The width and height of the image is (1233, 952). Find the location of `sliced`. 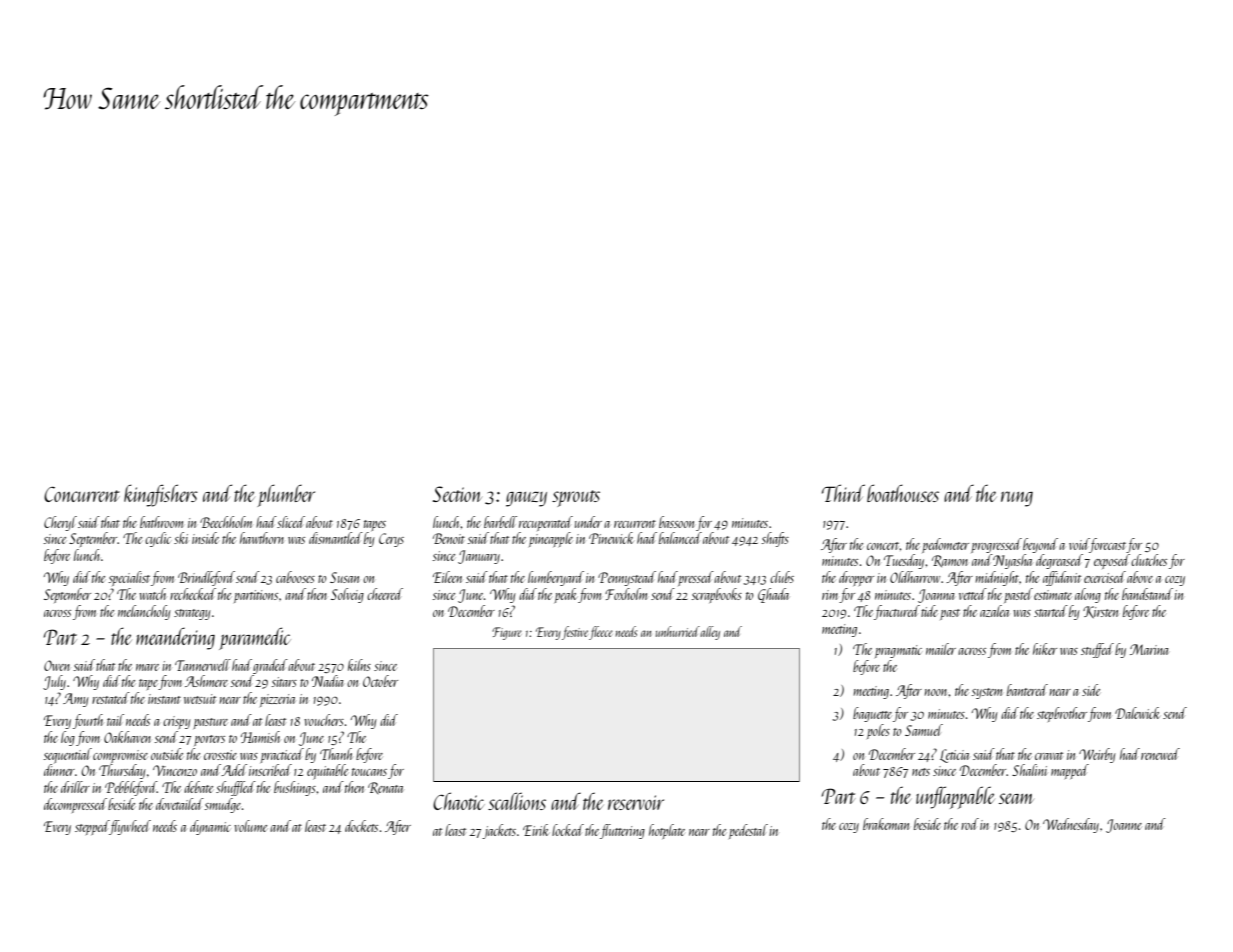

sliced is located at coordinates (291, 522).
